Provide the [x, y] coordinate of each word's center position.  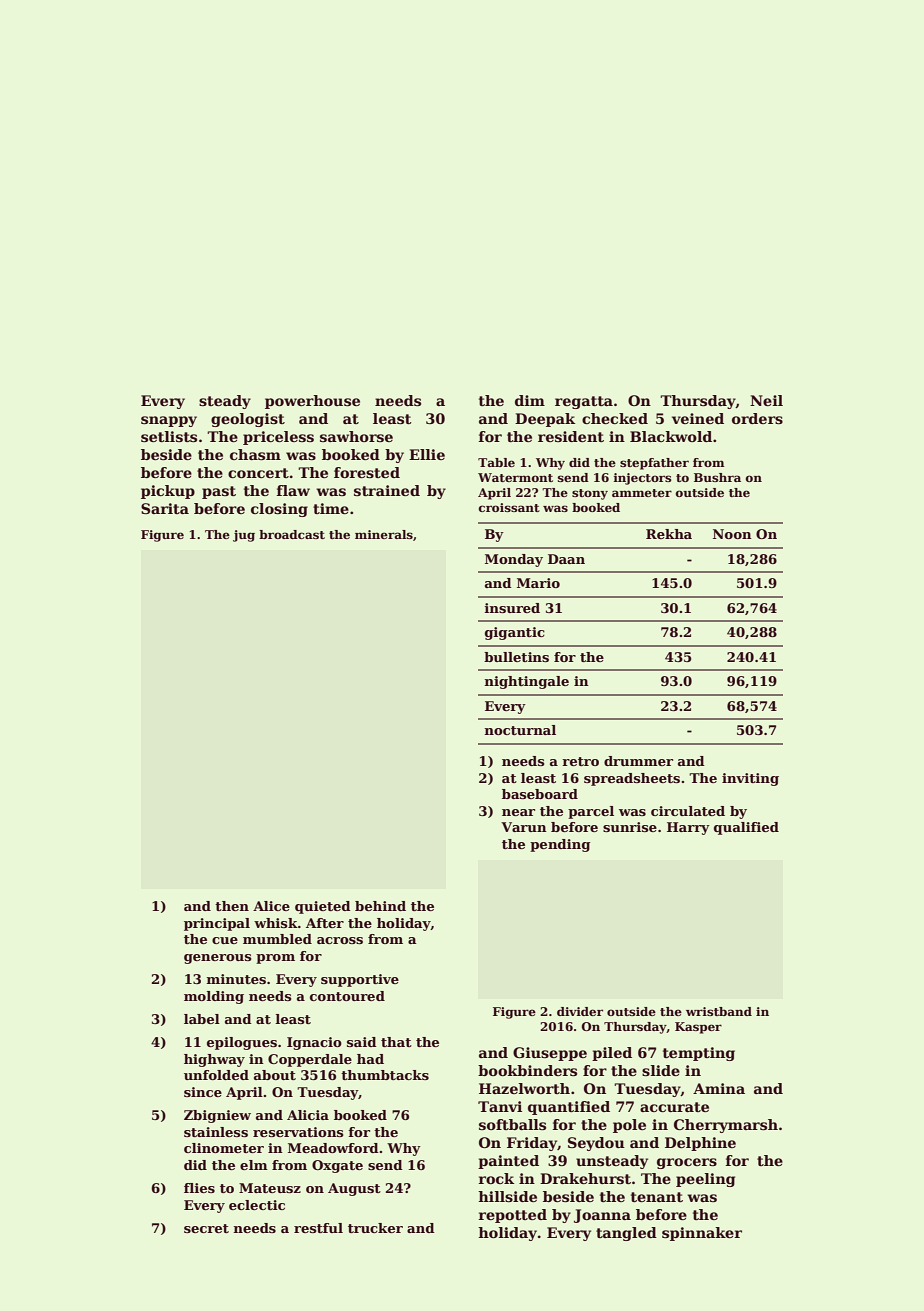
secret [206, 1228]
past [219, 492]
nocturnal [520, 730]
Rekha [669, 534]
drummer [638, 761]
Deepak [545, 420]
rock [496, 1178]
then [232, 906]
